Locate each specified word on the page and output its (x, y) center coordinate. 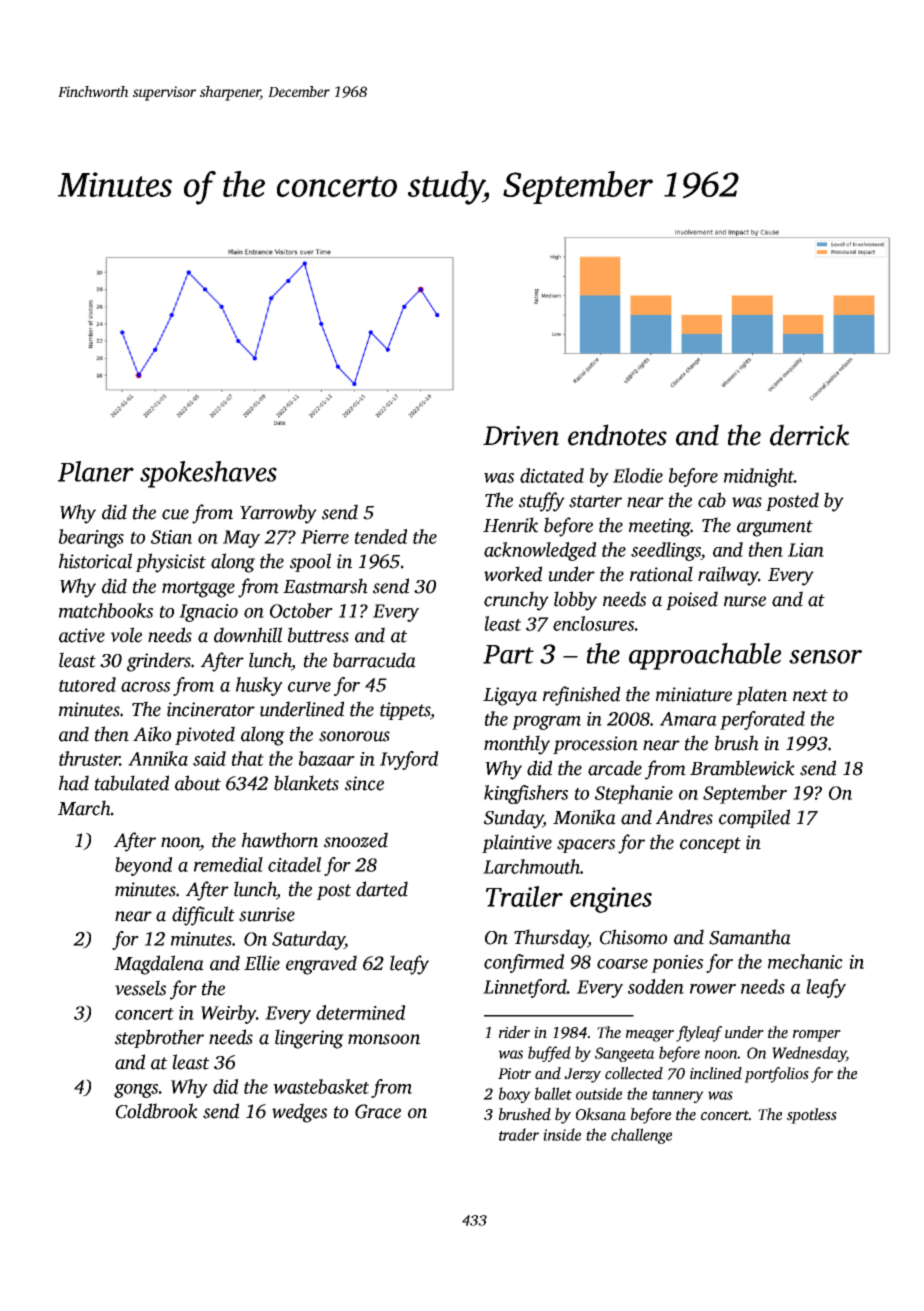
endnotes (617, 435)
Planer (96, 471)
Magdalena (159, 965)
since (364, 783)
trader (519, 1134)
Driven (521, 436)
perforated (762, 720)
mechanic (805, 961)
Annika (158, 758)
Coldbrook (157, 1111)
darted (382, 889)
